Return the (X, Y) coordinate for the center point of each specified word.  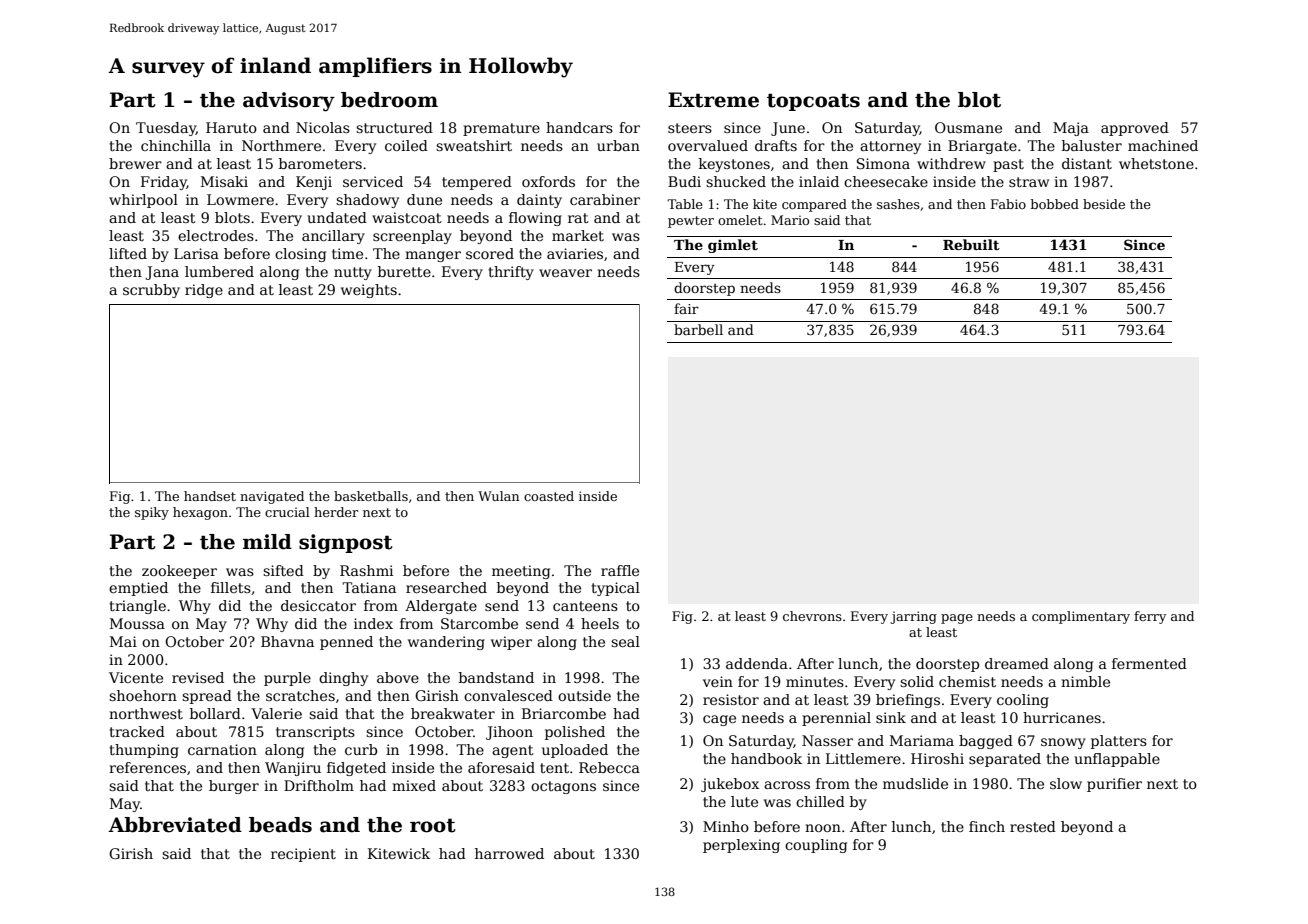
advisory (289, 102)
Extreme (713, 100)
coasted (549, 496)
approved (1135, 129)
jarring (913, 617)
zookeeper (179, 572)
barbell (698, 329)
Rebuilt (971, 244)
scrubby (151, 291)
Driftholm (319, 785)
